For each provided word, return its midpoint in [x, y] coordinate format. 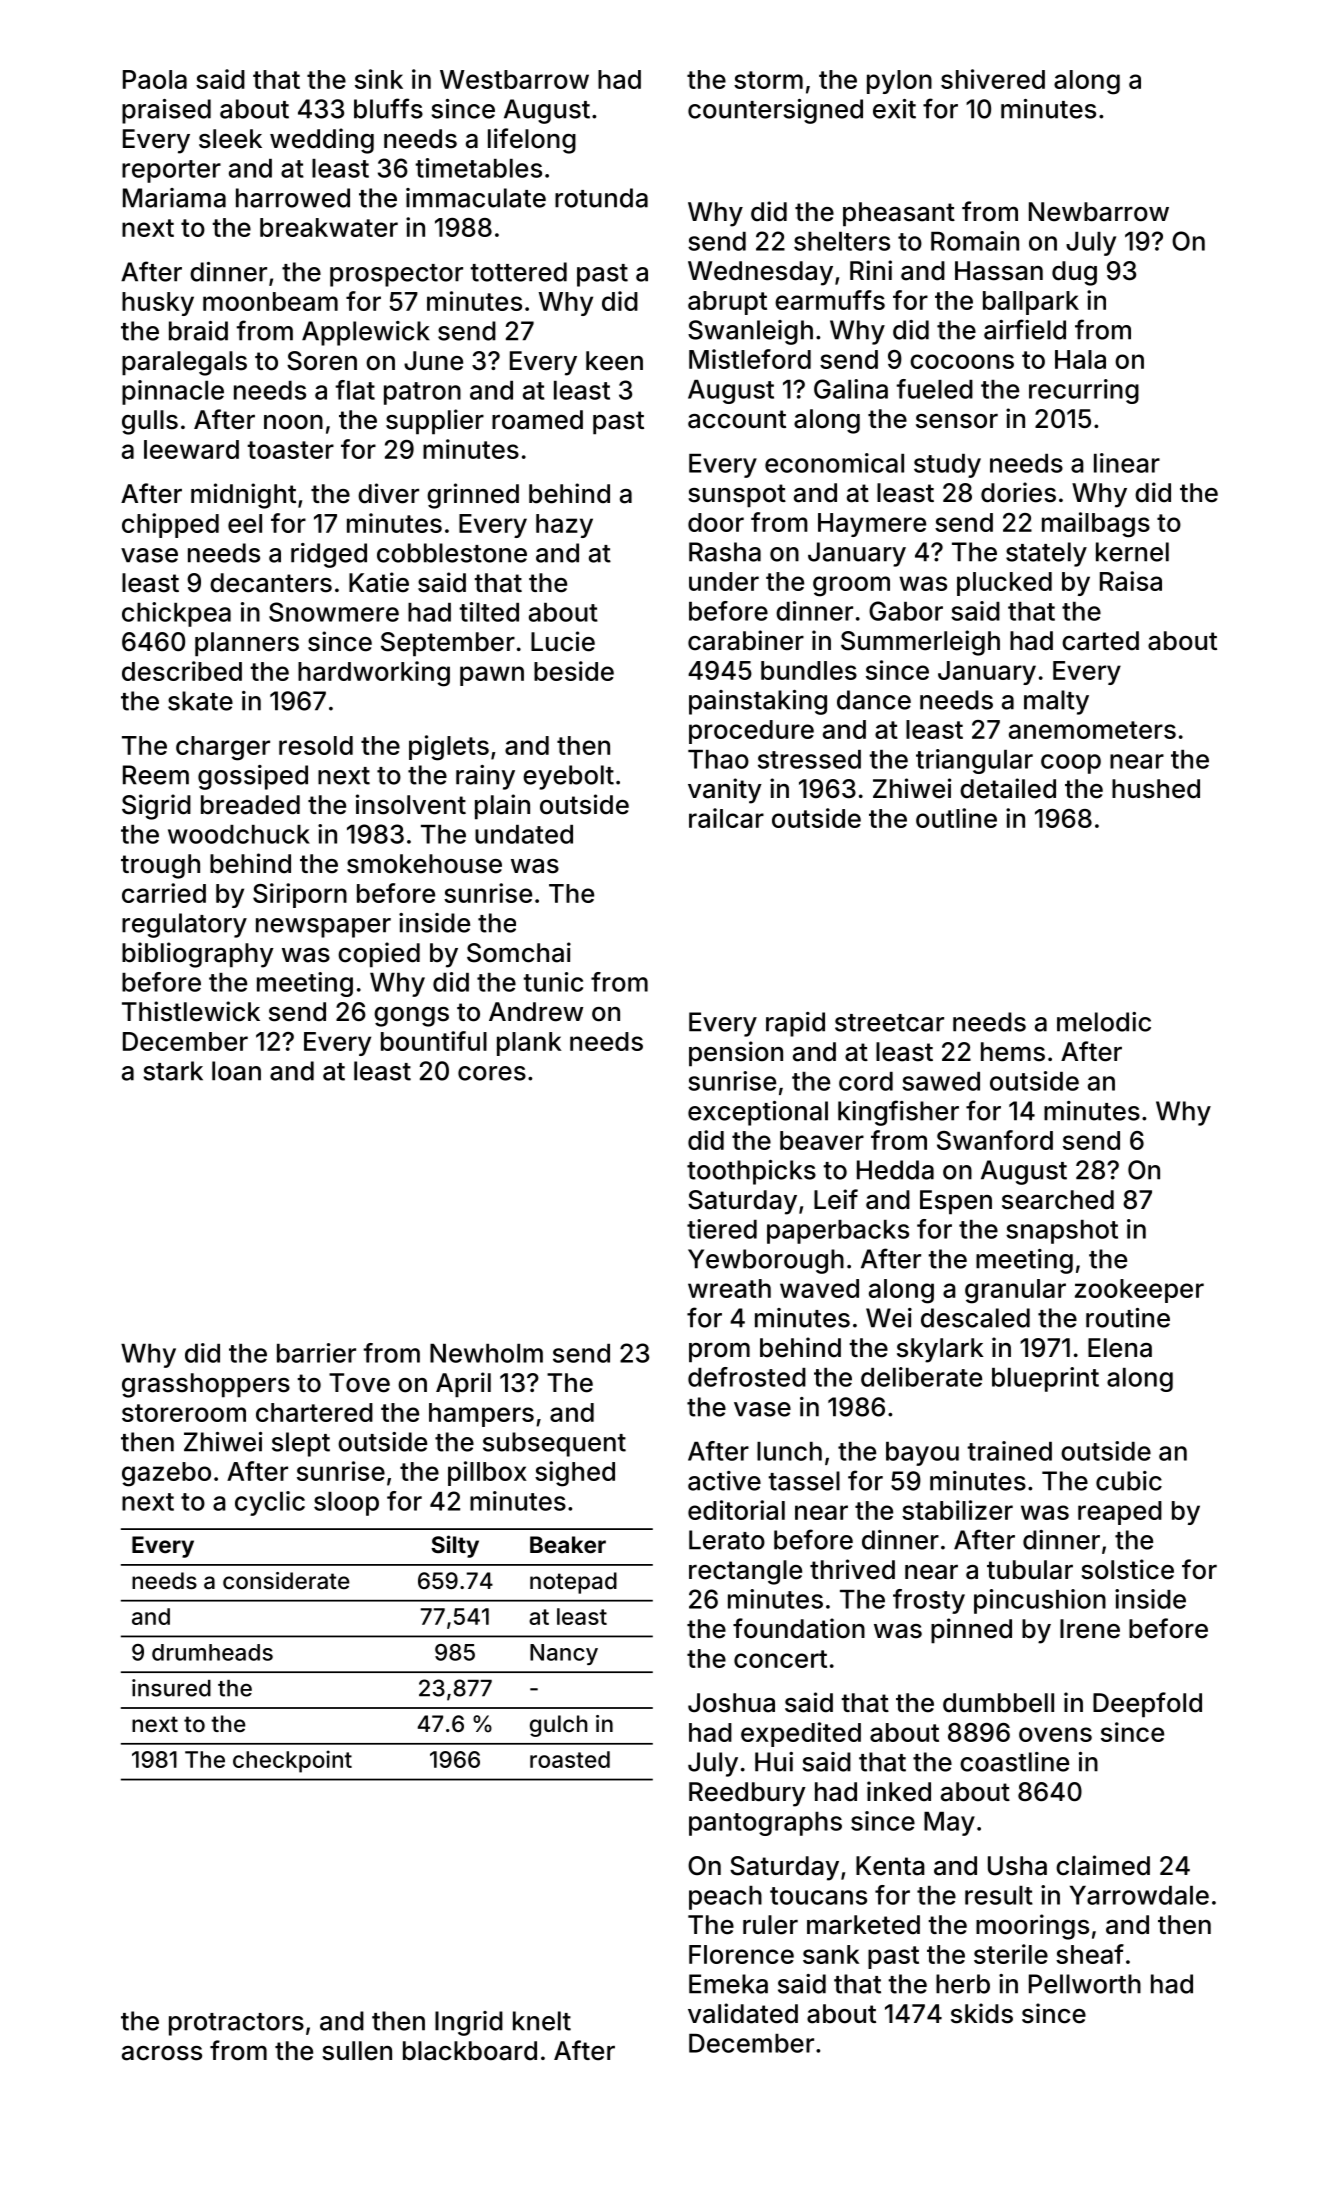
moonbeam [270, 301]
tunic [553, 982]
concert [780, 1659]
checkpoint [292, 1761]
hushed [1156, 789]
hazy [564, 526]
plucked [1004, 584]
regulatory [184, 925]
